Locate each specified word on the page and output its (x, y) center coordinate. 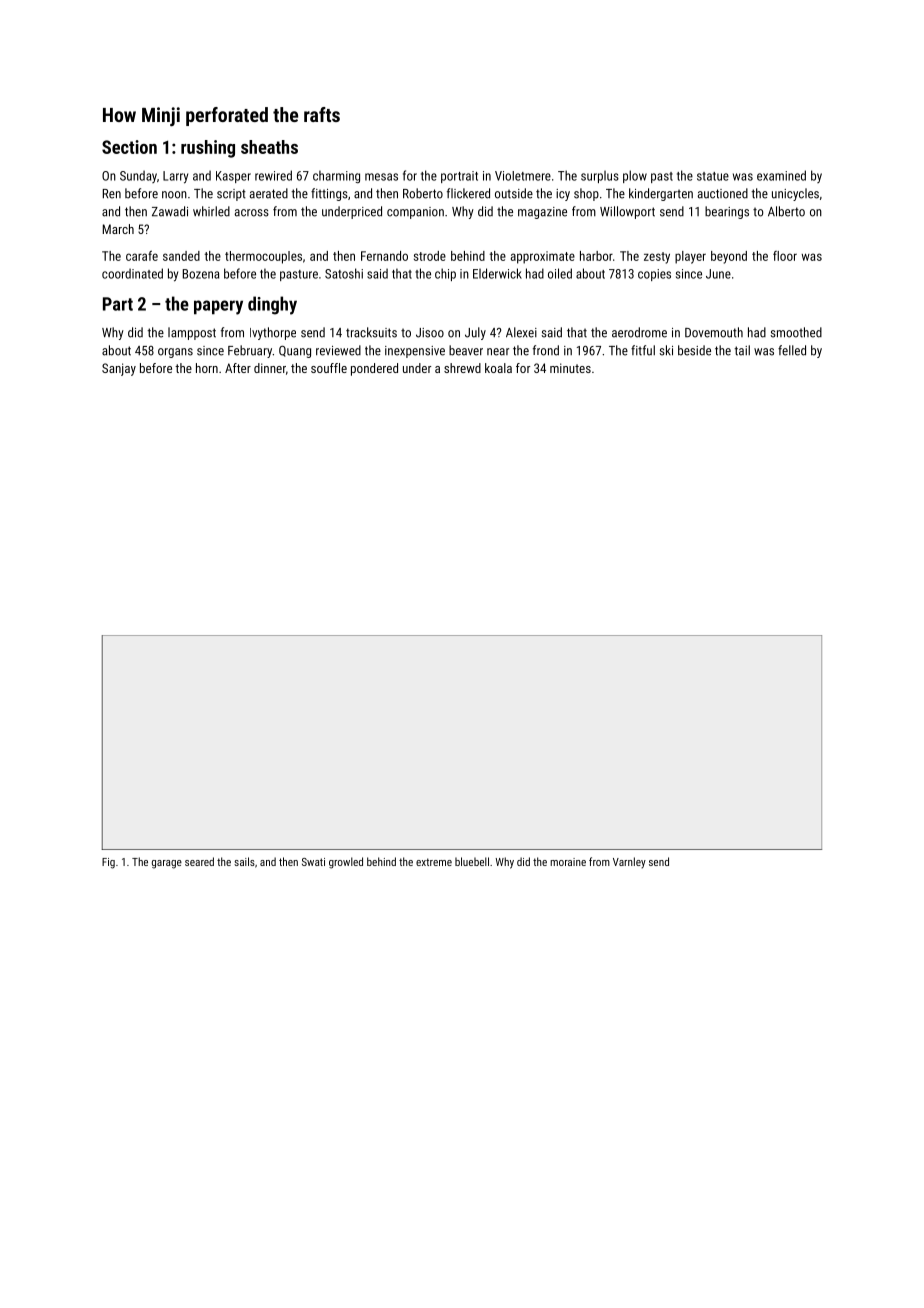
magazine (542, 213)
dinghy (272, 305)
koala (498, 368)
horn (207, 368)
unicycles (795, 194)
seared (199, 861)
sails (244, 861)
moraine (568, 862)
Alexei (521, 332)
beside (694, 350)
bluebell (472, 861)
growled (346, 863)
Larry (175, 177)
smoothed (796, 332)
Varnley (629, 863)
